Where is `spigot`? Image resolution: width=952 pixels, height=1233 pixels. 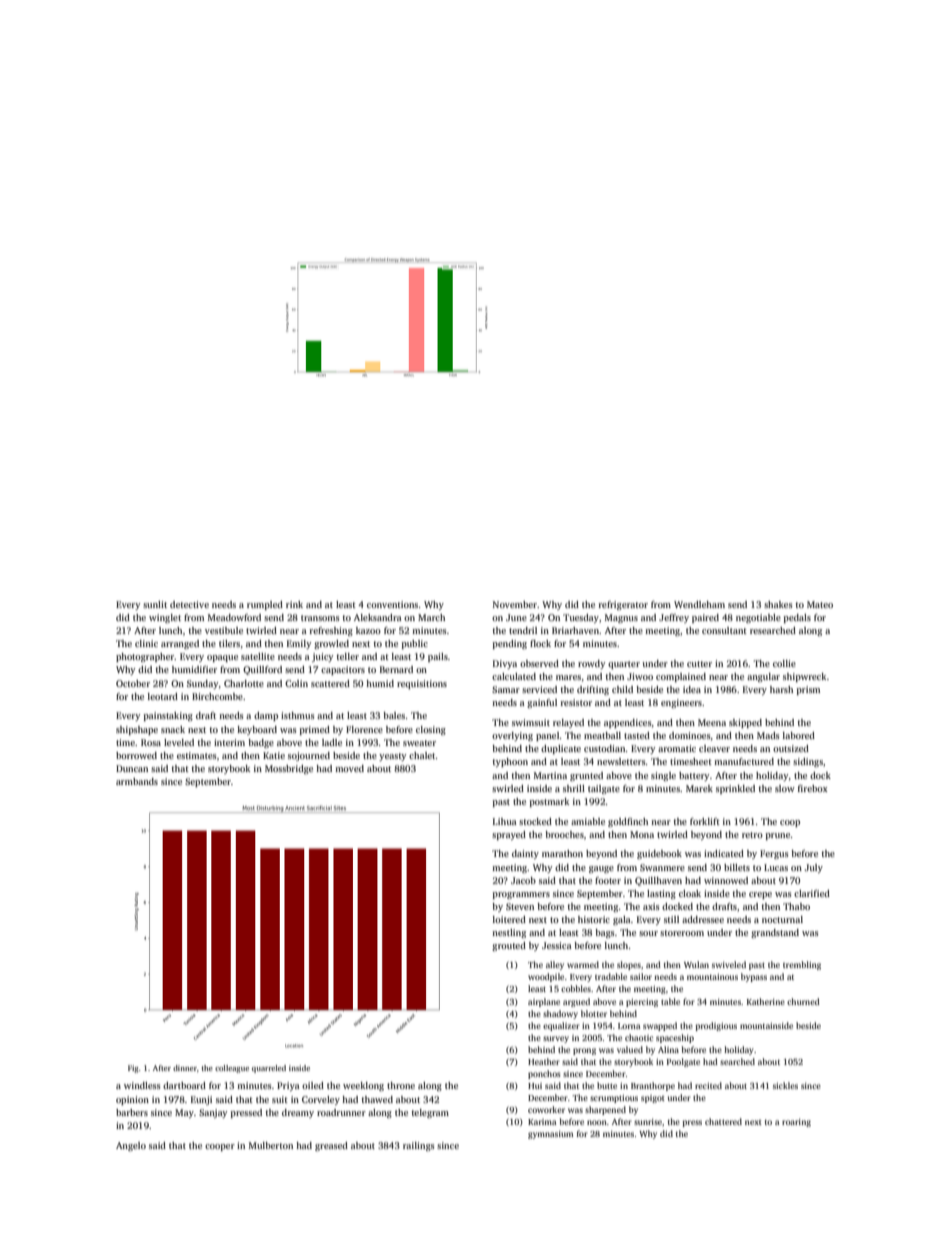
spigot is located at coordinates (653, 1099).
